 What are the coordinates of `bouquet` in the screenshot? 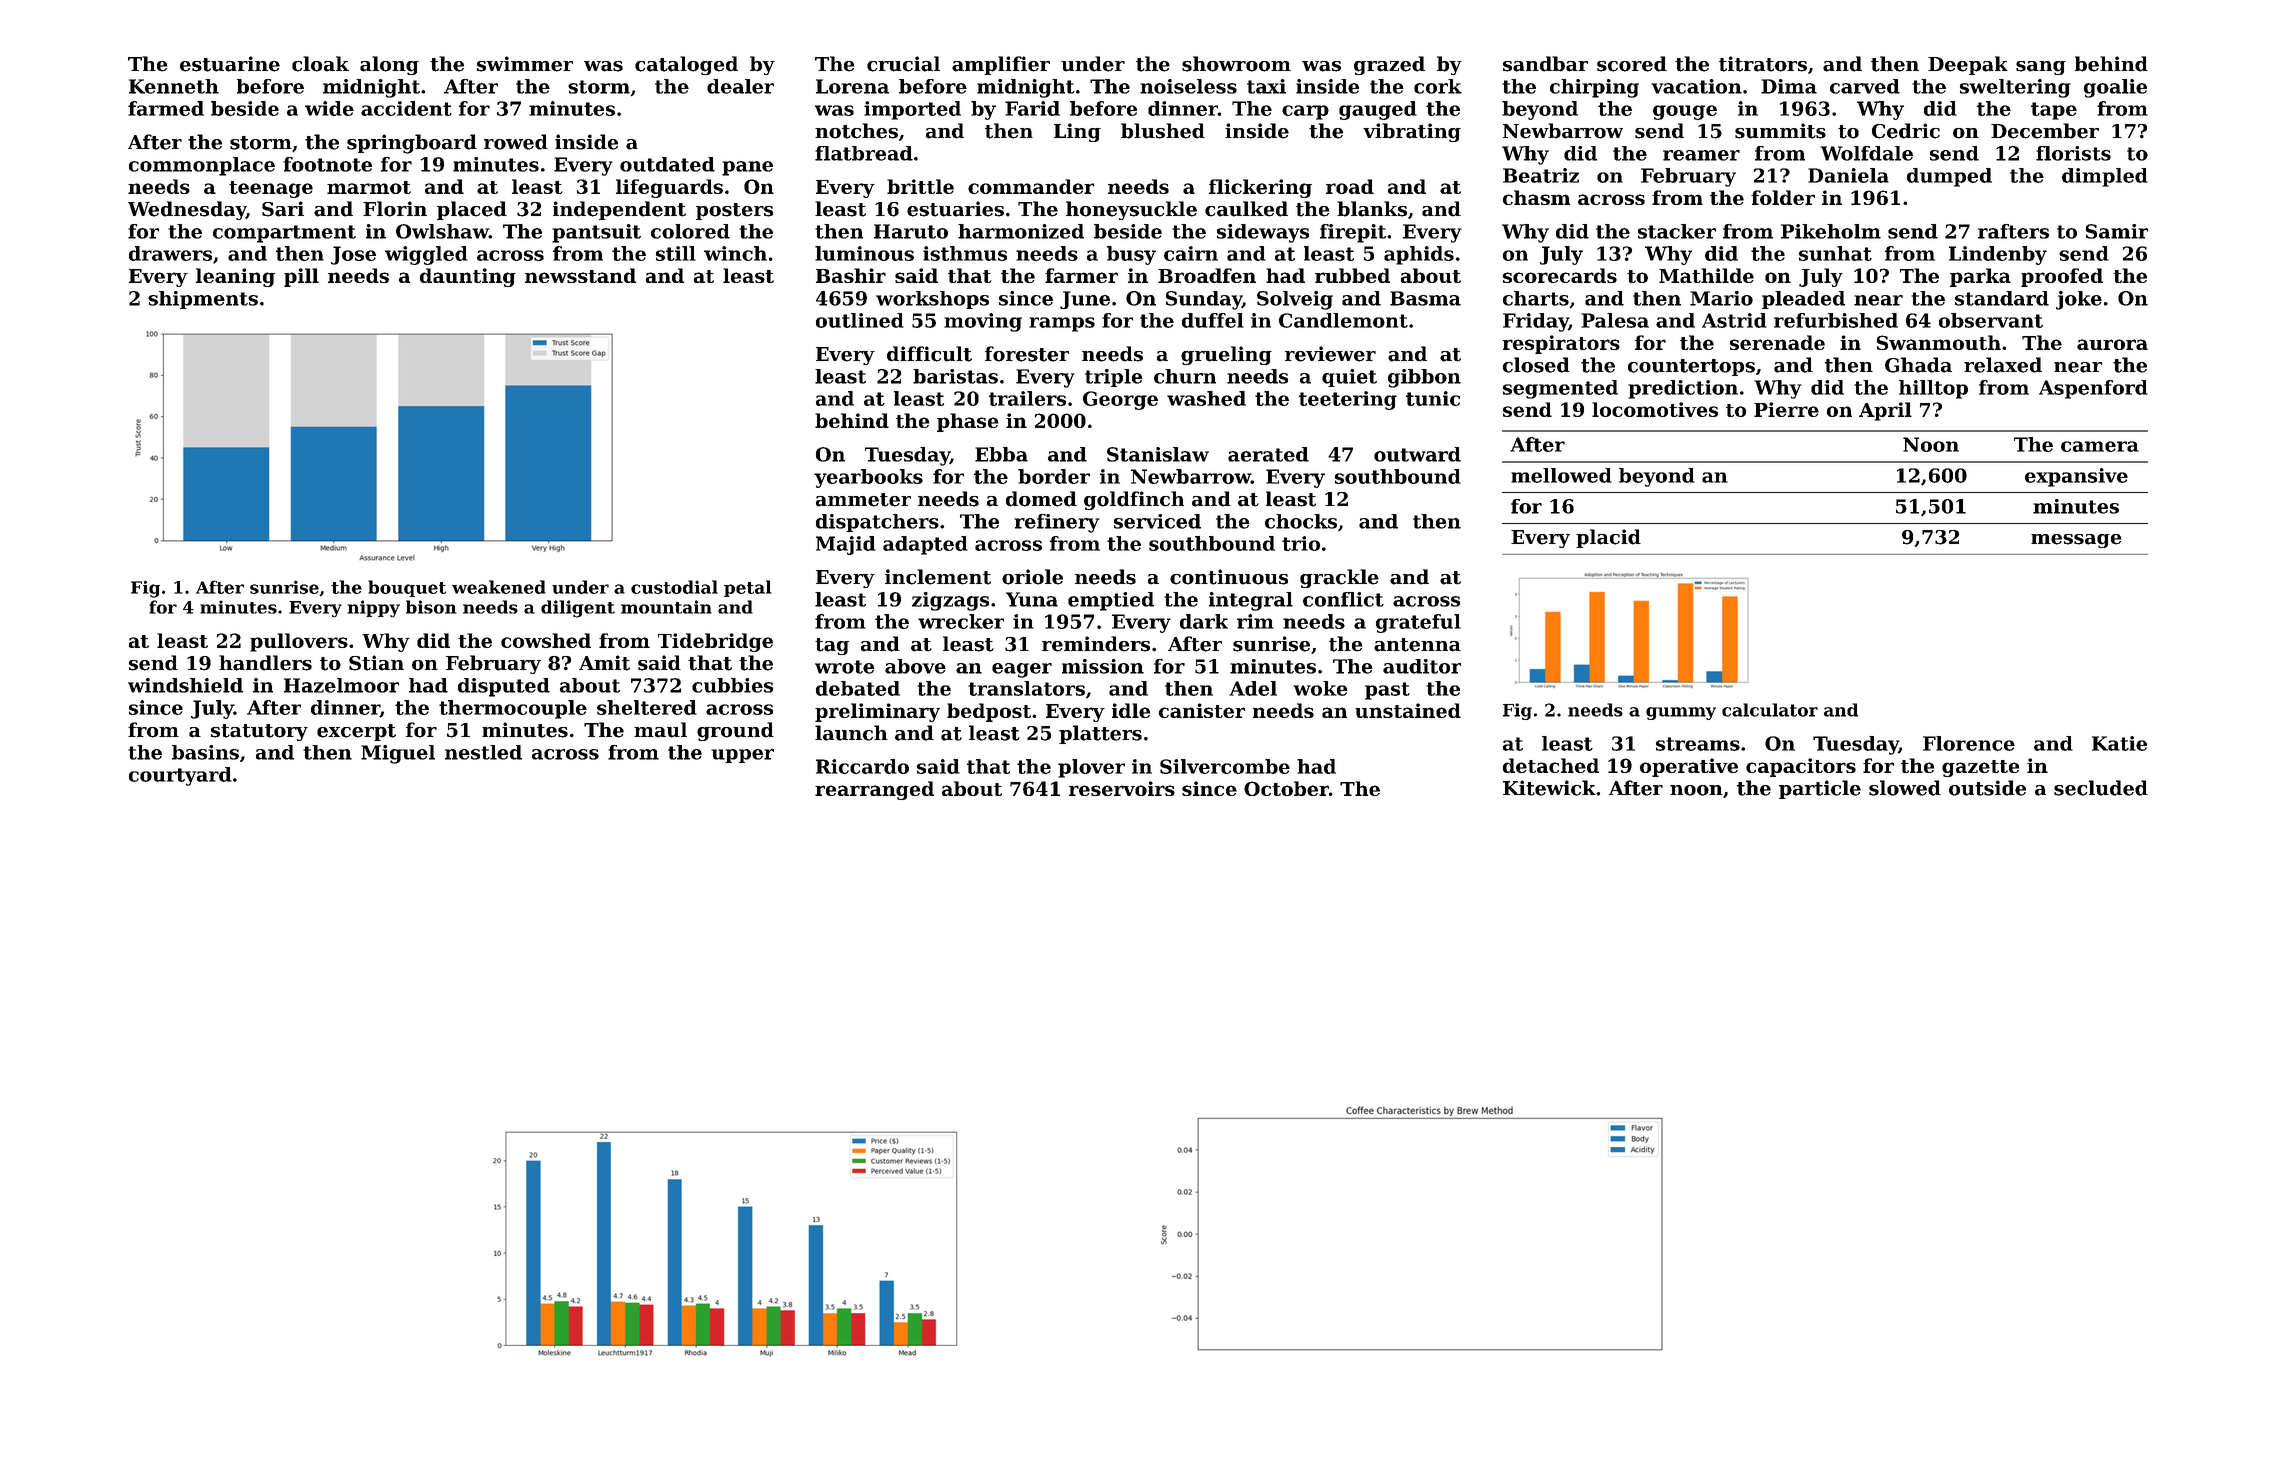 It's located at (407, 588).
